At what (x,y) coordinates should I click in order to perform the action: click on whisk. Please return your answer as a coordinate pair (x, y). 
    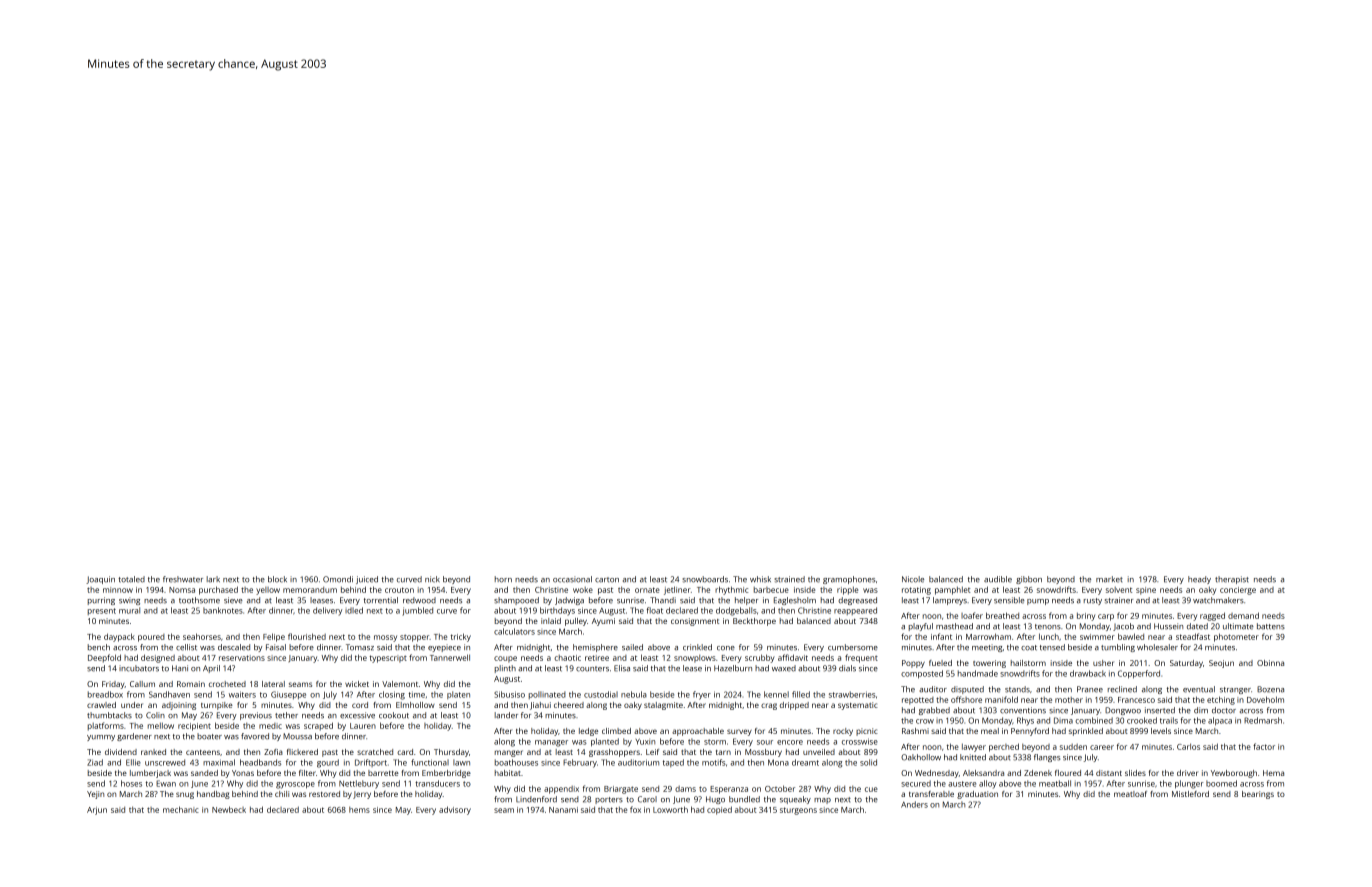
    Looking at the image, I should click on (760, 579).
